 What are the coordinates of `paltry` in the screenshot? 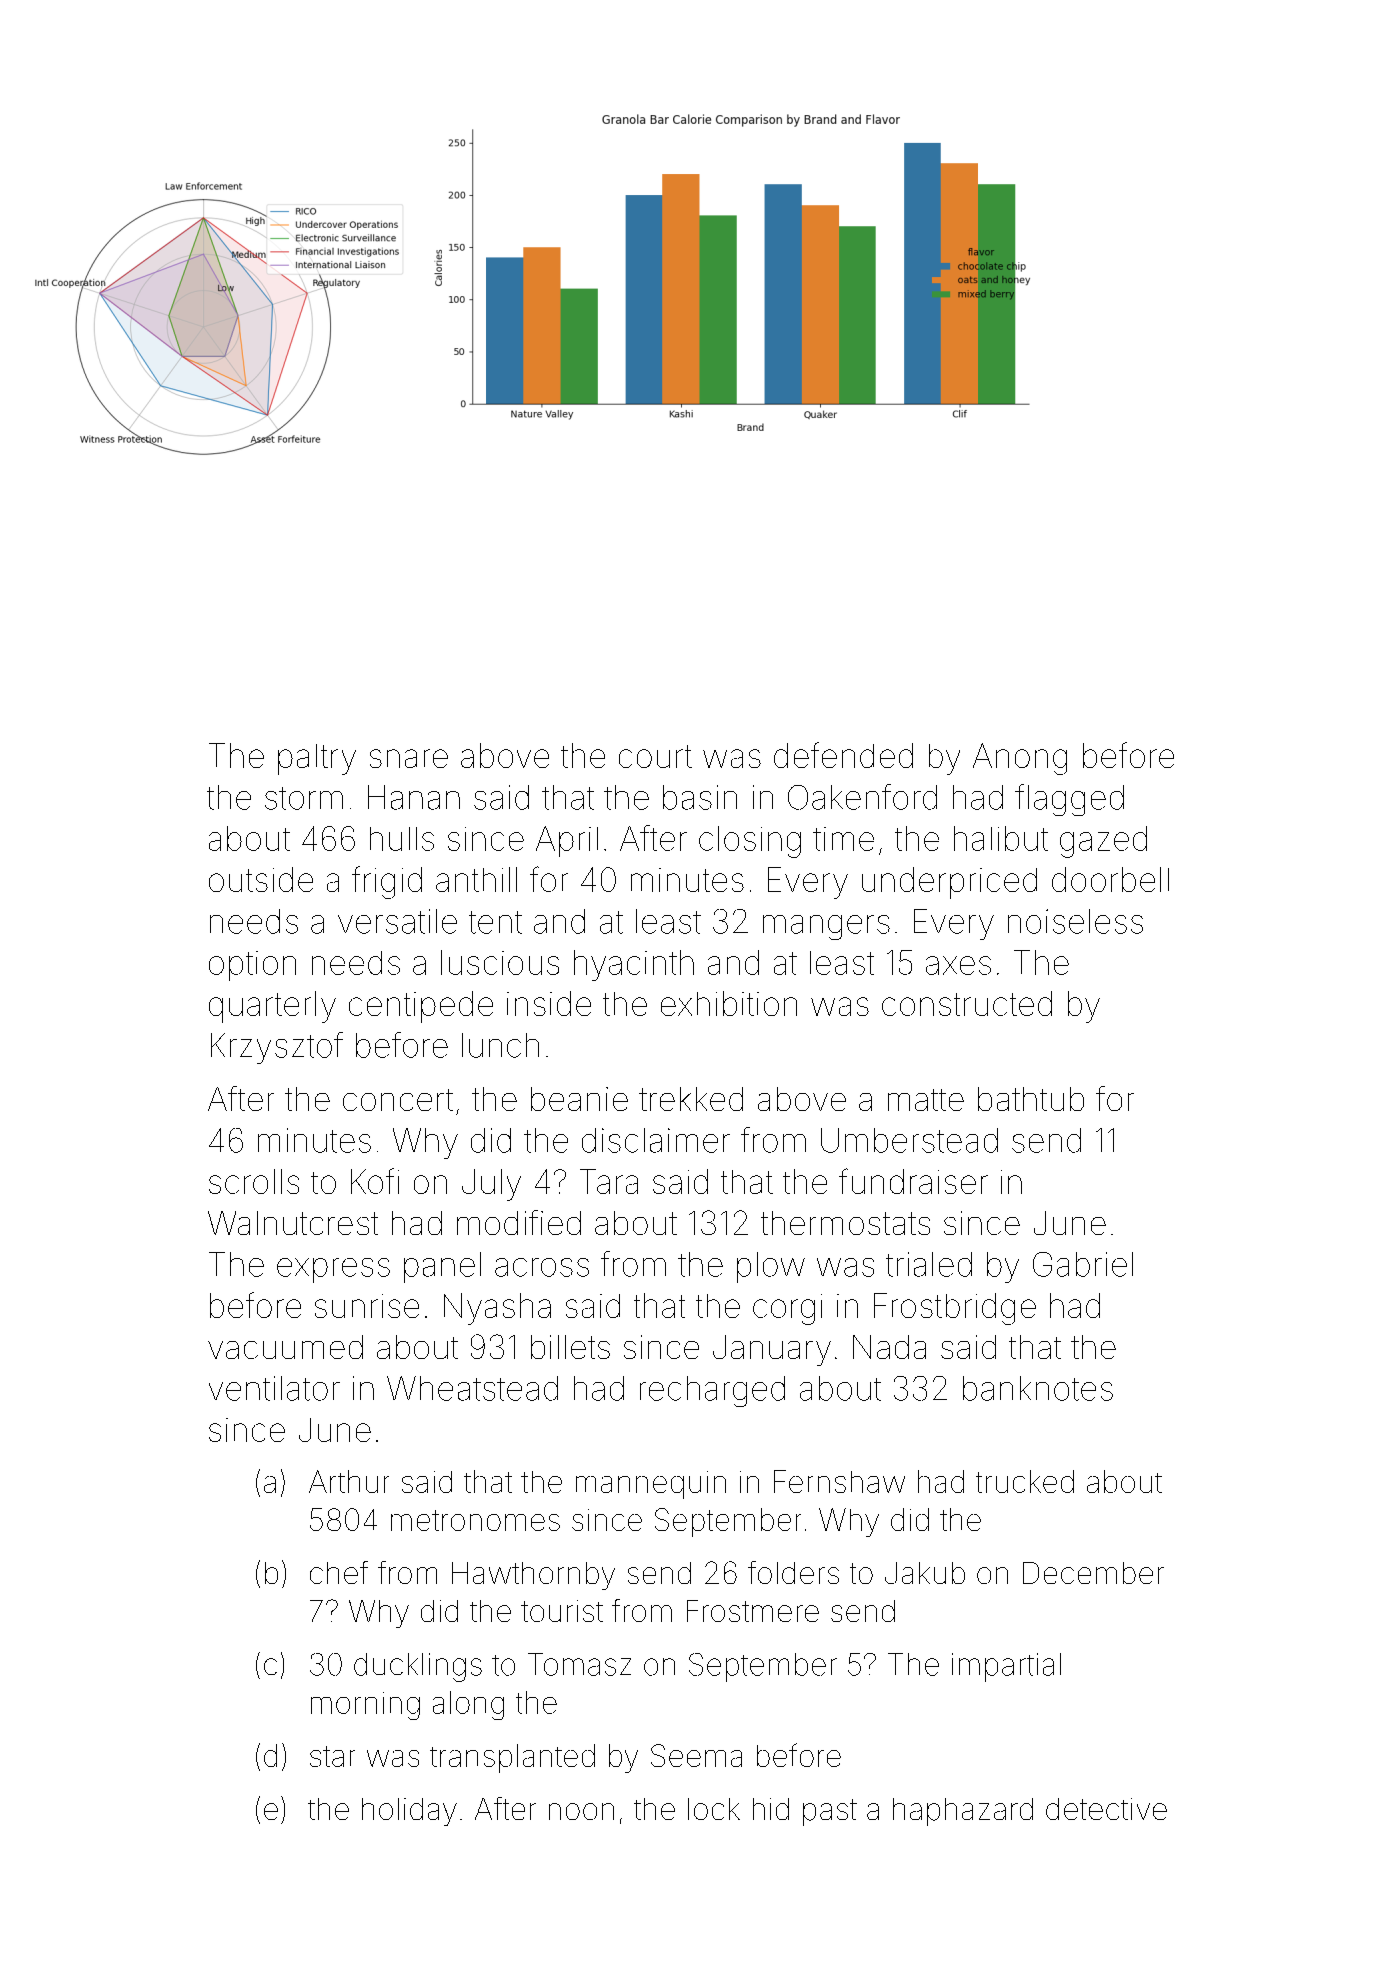 It's located at (317, 759).
